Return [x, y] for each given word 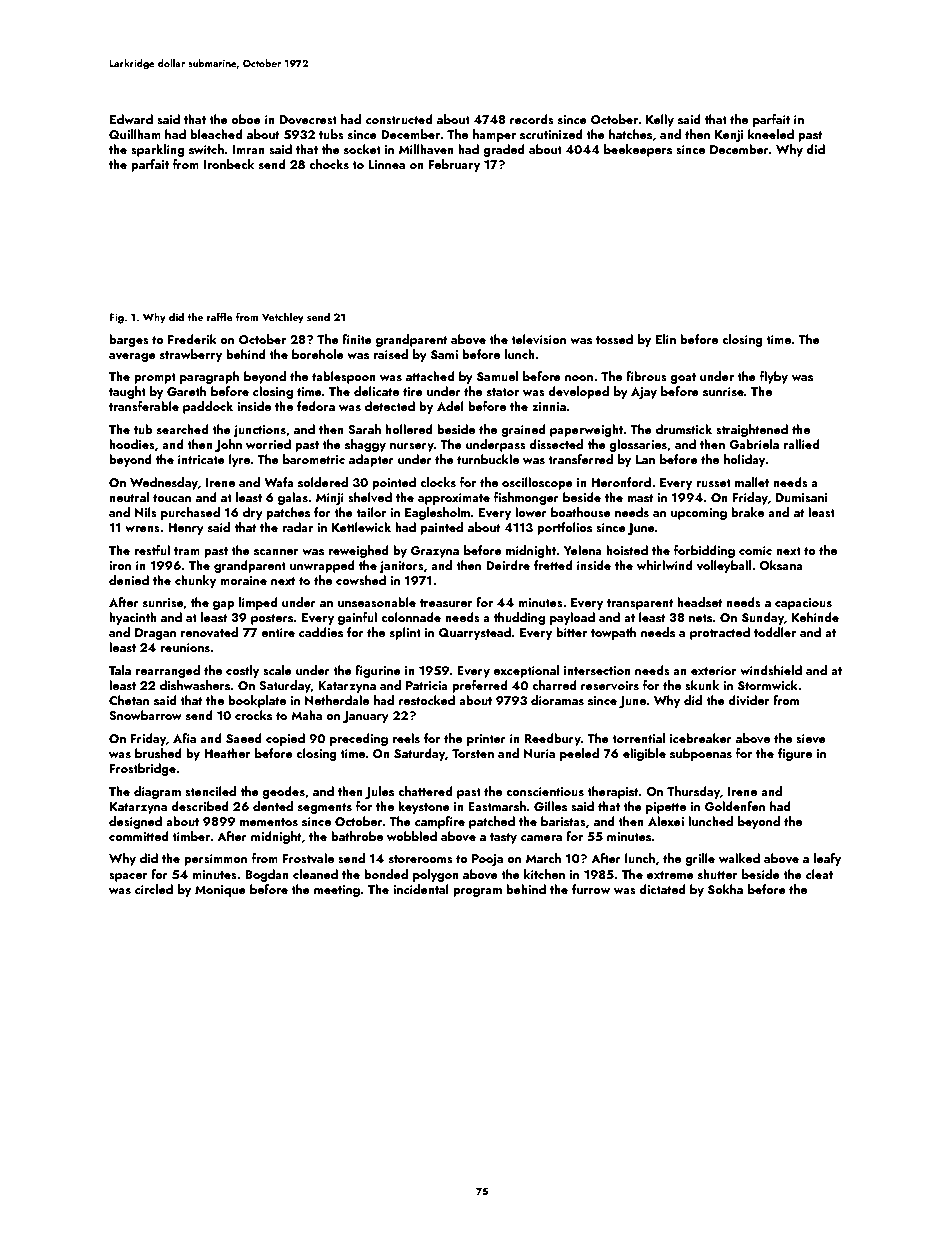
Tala [120, 670]
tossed [614, 339]
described [200, 806]
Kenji [729, 136]
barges [129, 340]
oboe [246, 119]
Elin [666, 339]
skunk [702, 685]
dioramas [557, 700]
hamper [494, 135]
